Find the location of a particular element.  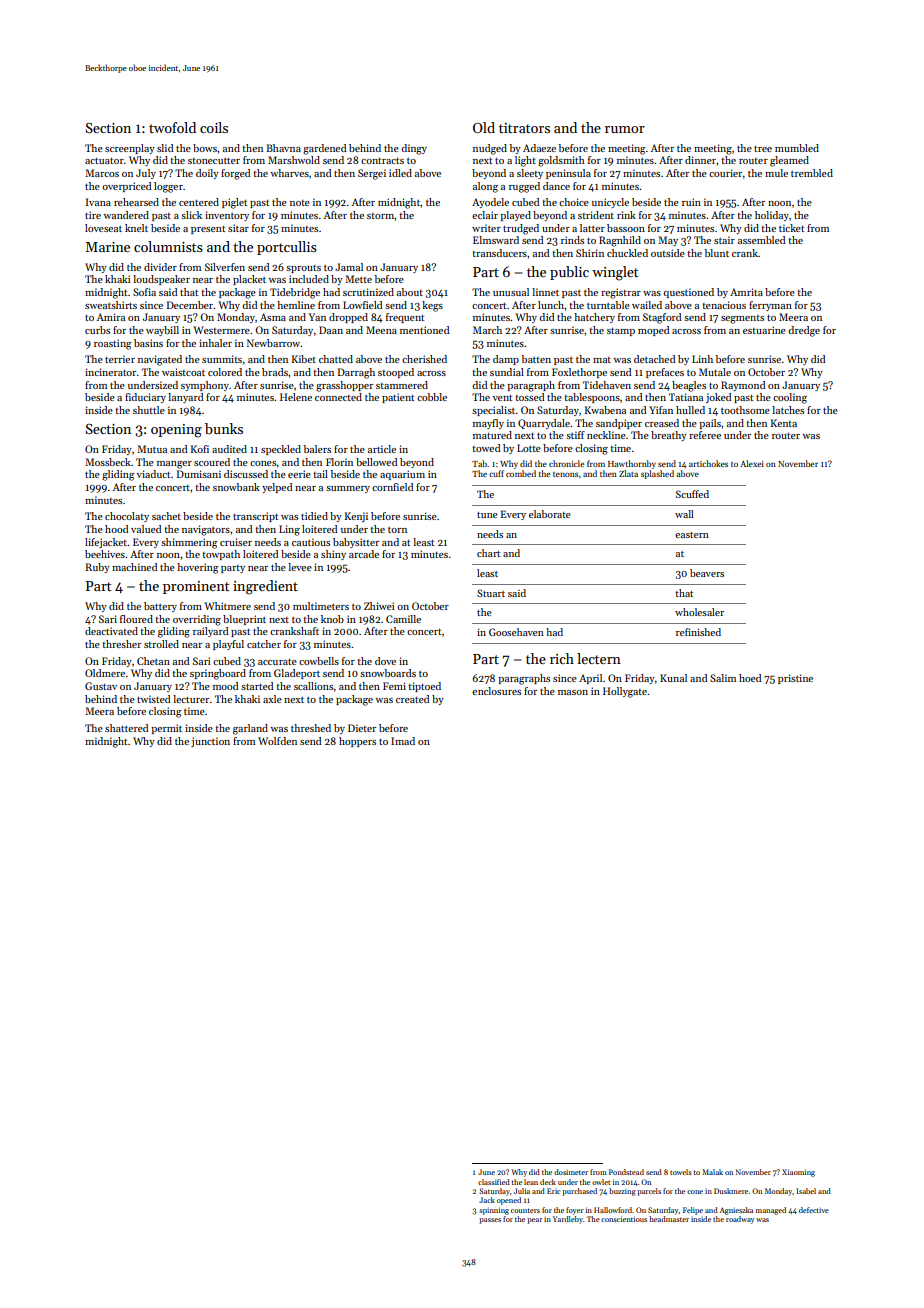

loveseat is located at coordinates (103, 228).
